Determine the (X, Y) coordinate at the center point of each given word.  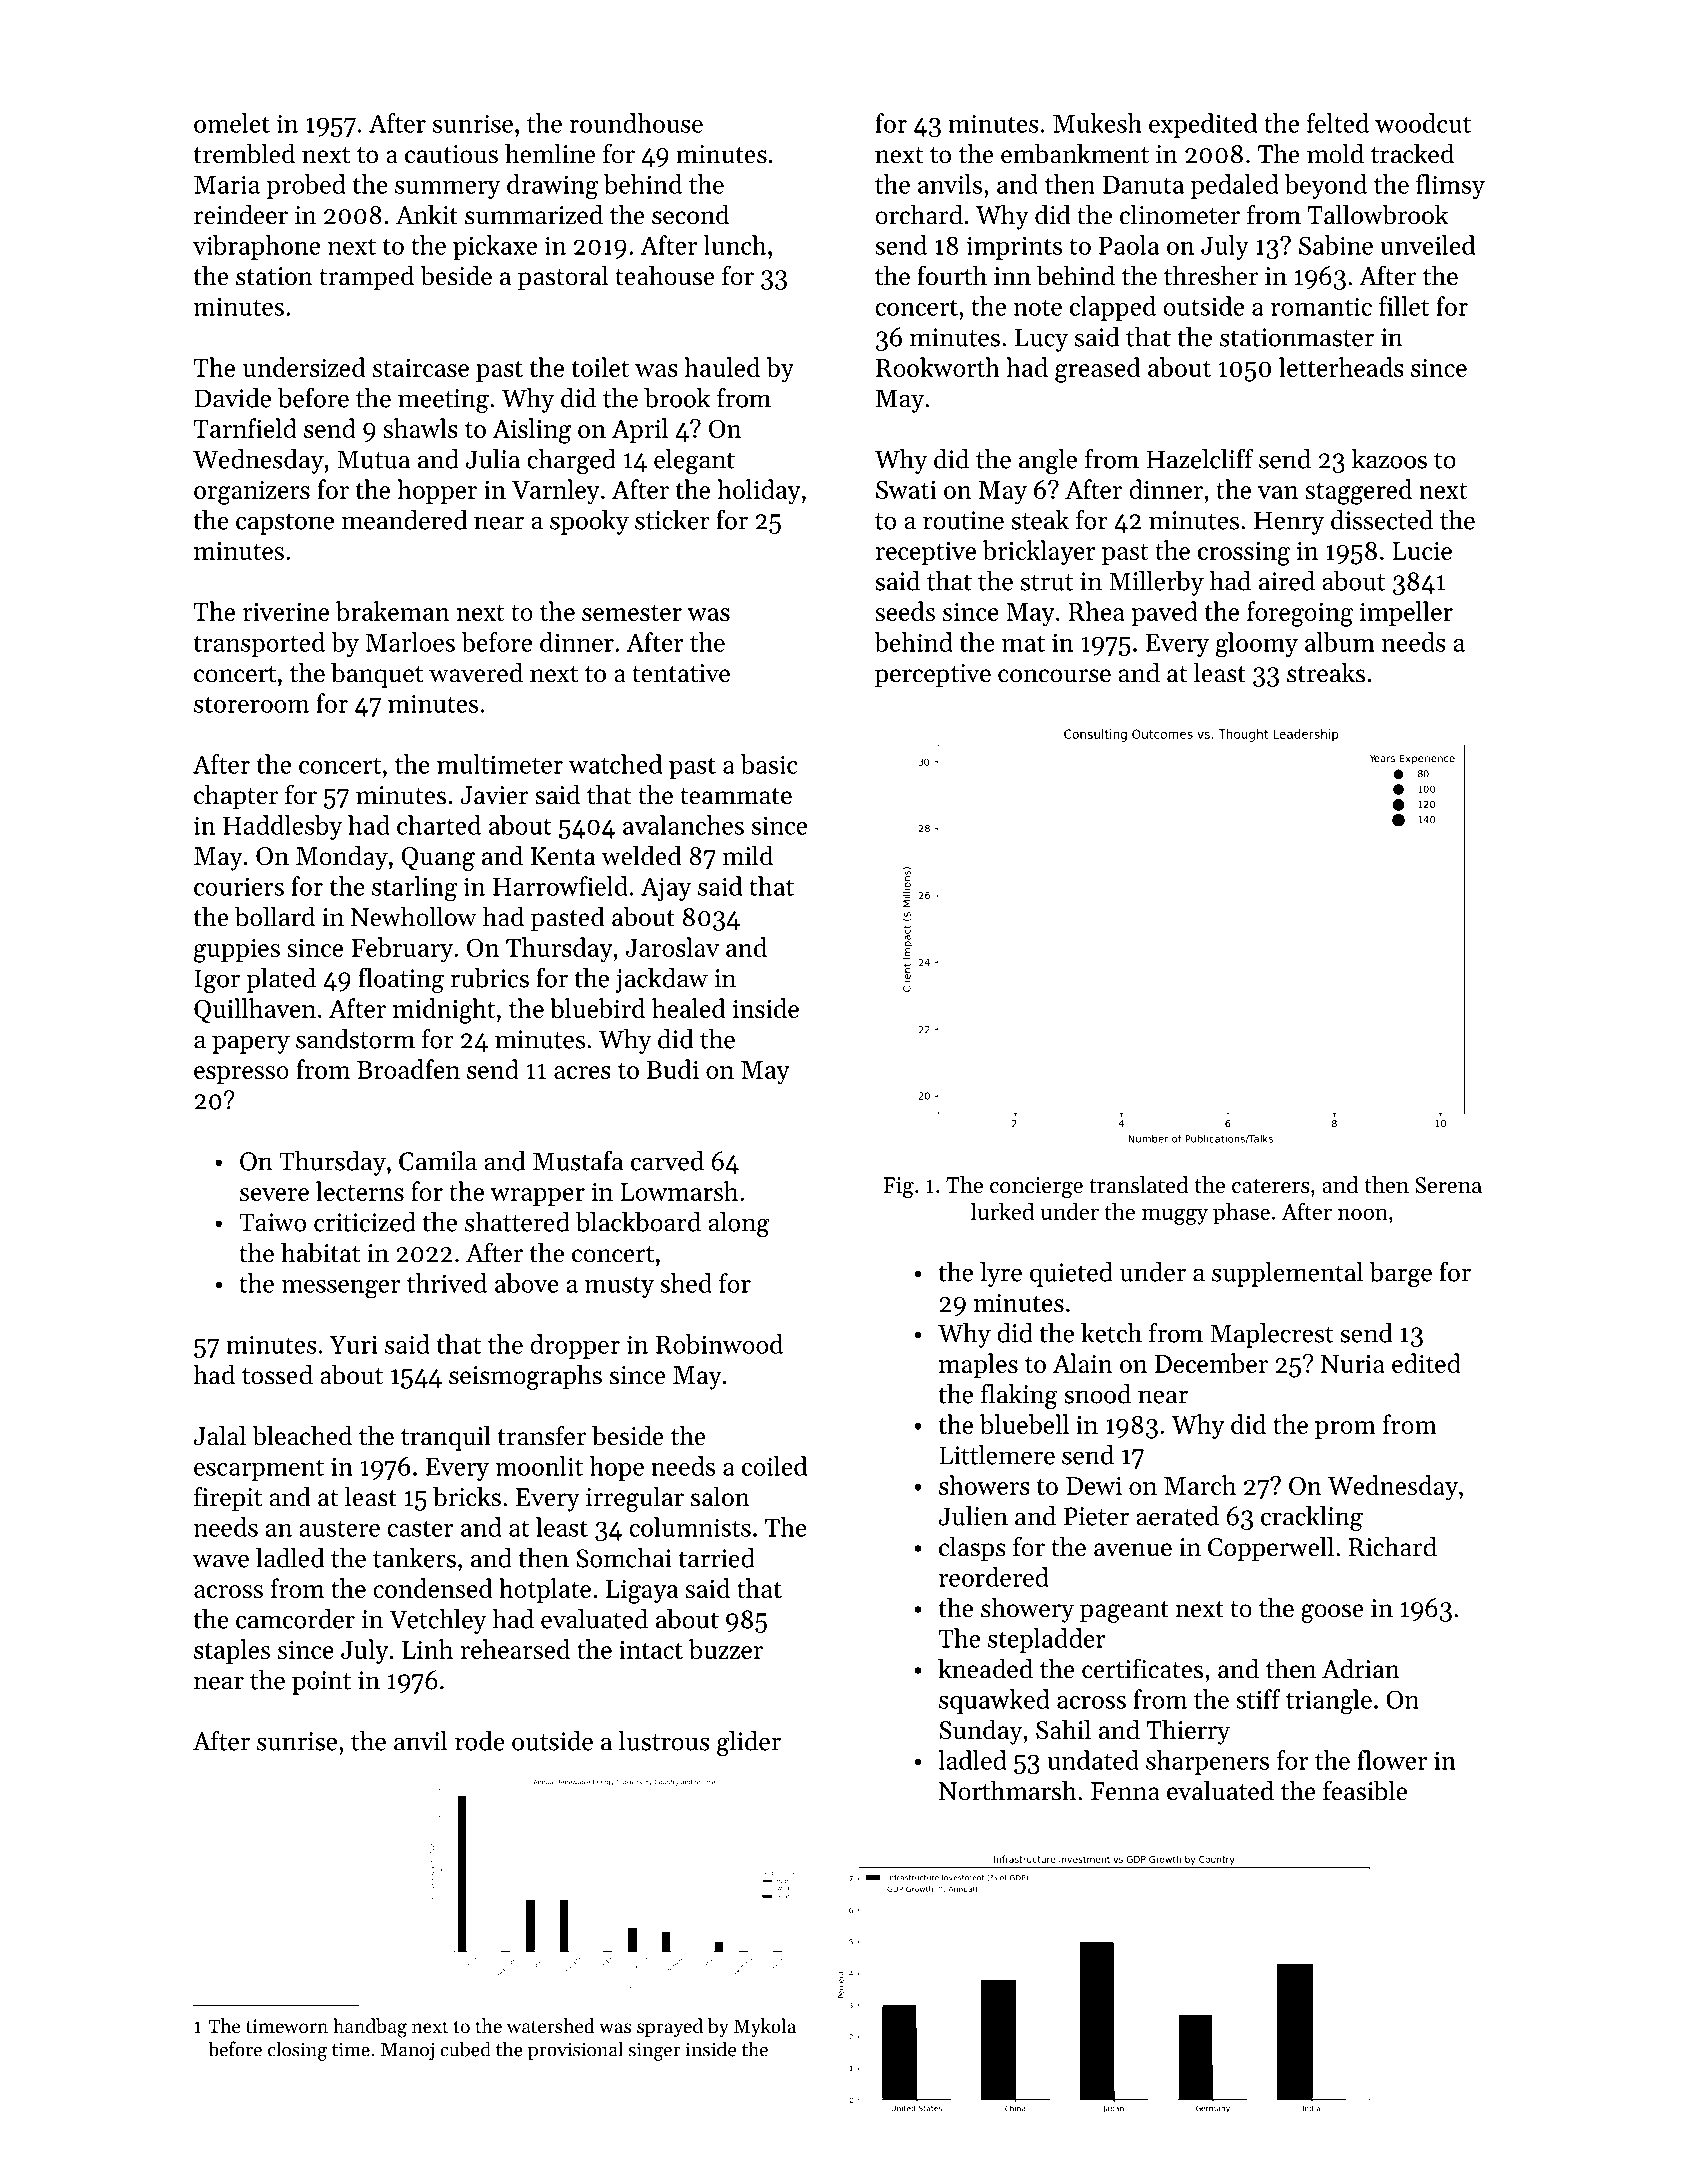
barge (1400, 1274)
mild (747, 855)
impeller (1406, 613)
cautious (451, 154)
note (1037, 307)
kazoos (1389, 459)
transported (259, 644)
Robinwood (719, 1344)
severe (274, 1194)
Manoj (407, 2051)
